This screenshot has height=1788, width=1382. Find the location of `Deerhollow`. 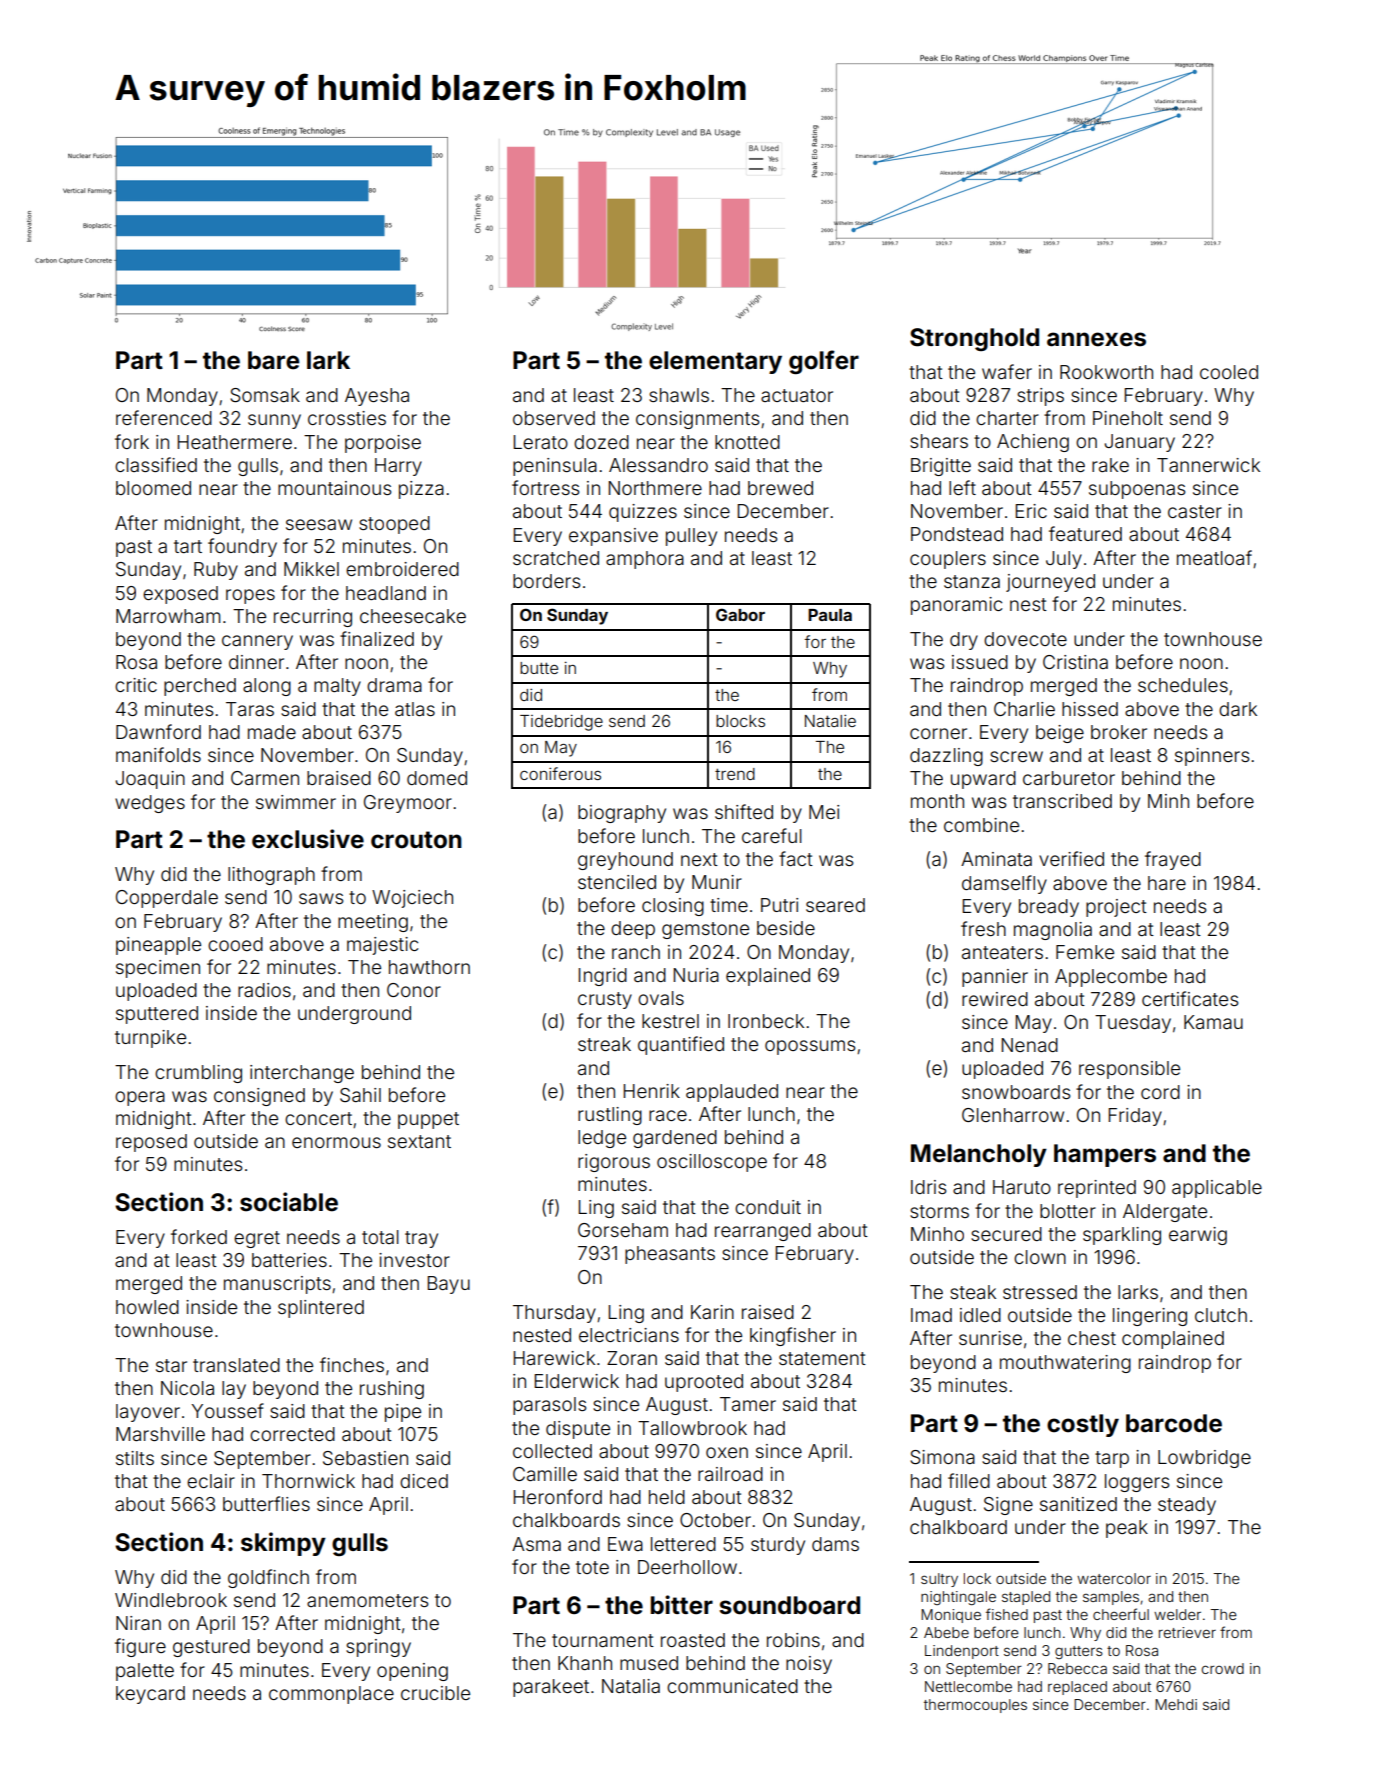

Deerhollow is located at coordinates (687, 1567).
